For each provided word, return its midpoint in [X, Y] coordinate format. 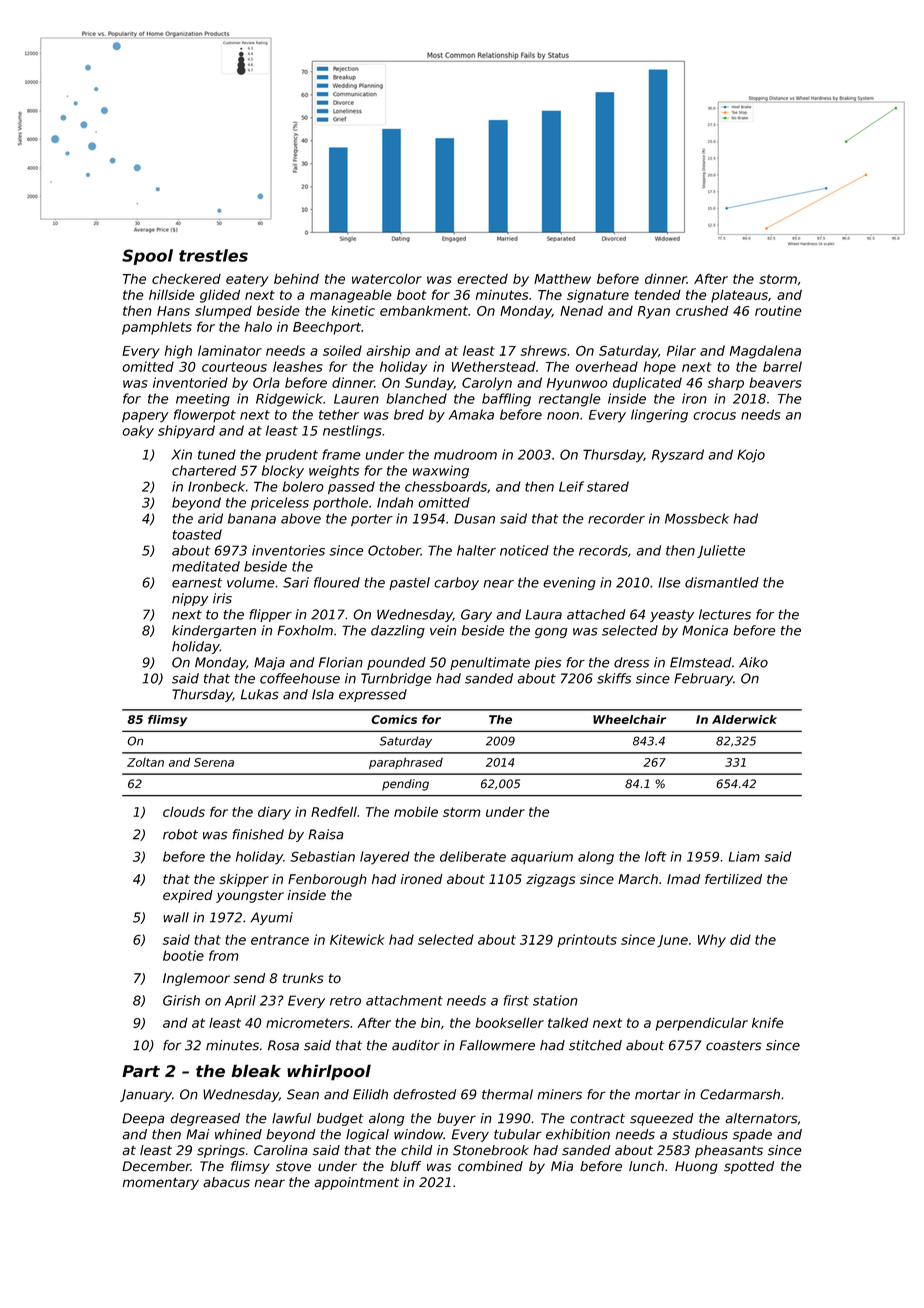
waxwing [441, 472]
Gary [476, 615]
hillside [172, 295]
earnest [197, 583]
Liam [744, 856]
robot [180, 834]
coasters [734, 1046]
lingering [659, 416]
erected [482, 279]
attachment [404, 1000]
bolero [303, 486]
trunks [303, 978]
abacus [226, 1182]
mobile [416, 812]
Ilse [669, 582]
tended [658, 295]
